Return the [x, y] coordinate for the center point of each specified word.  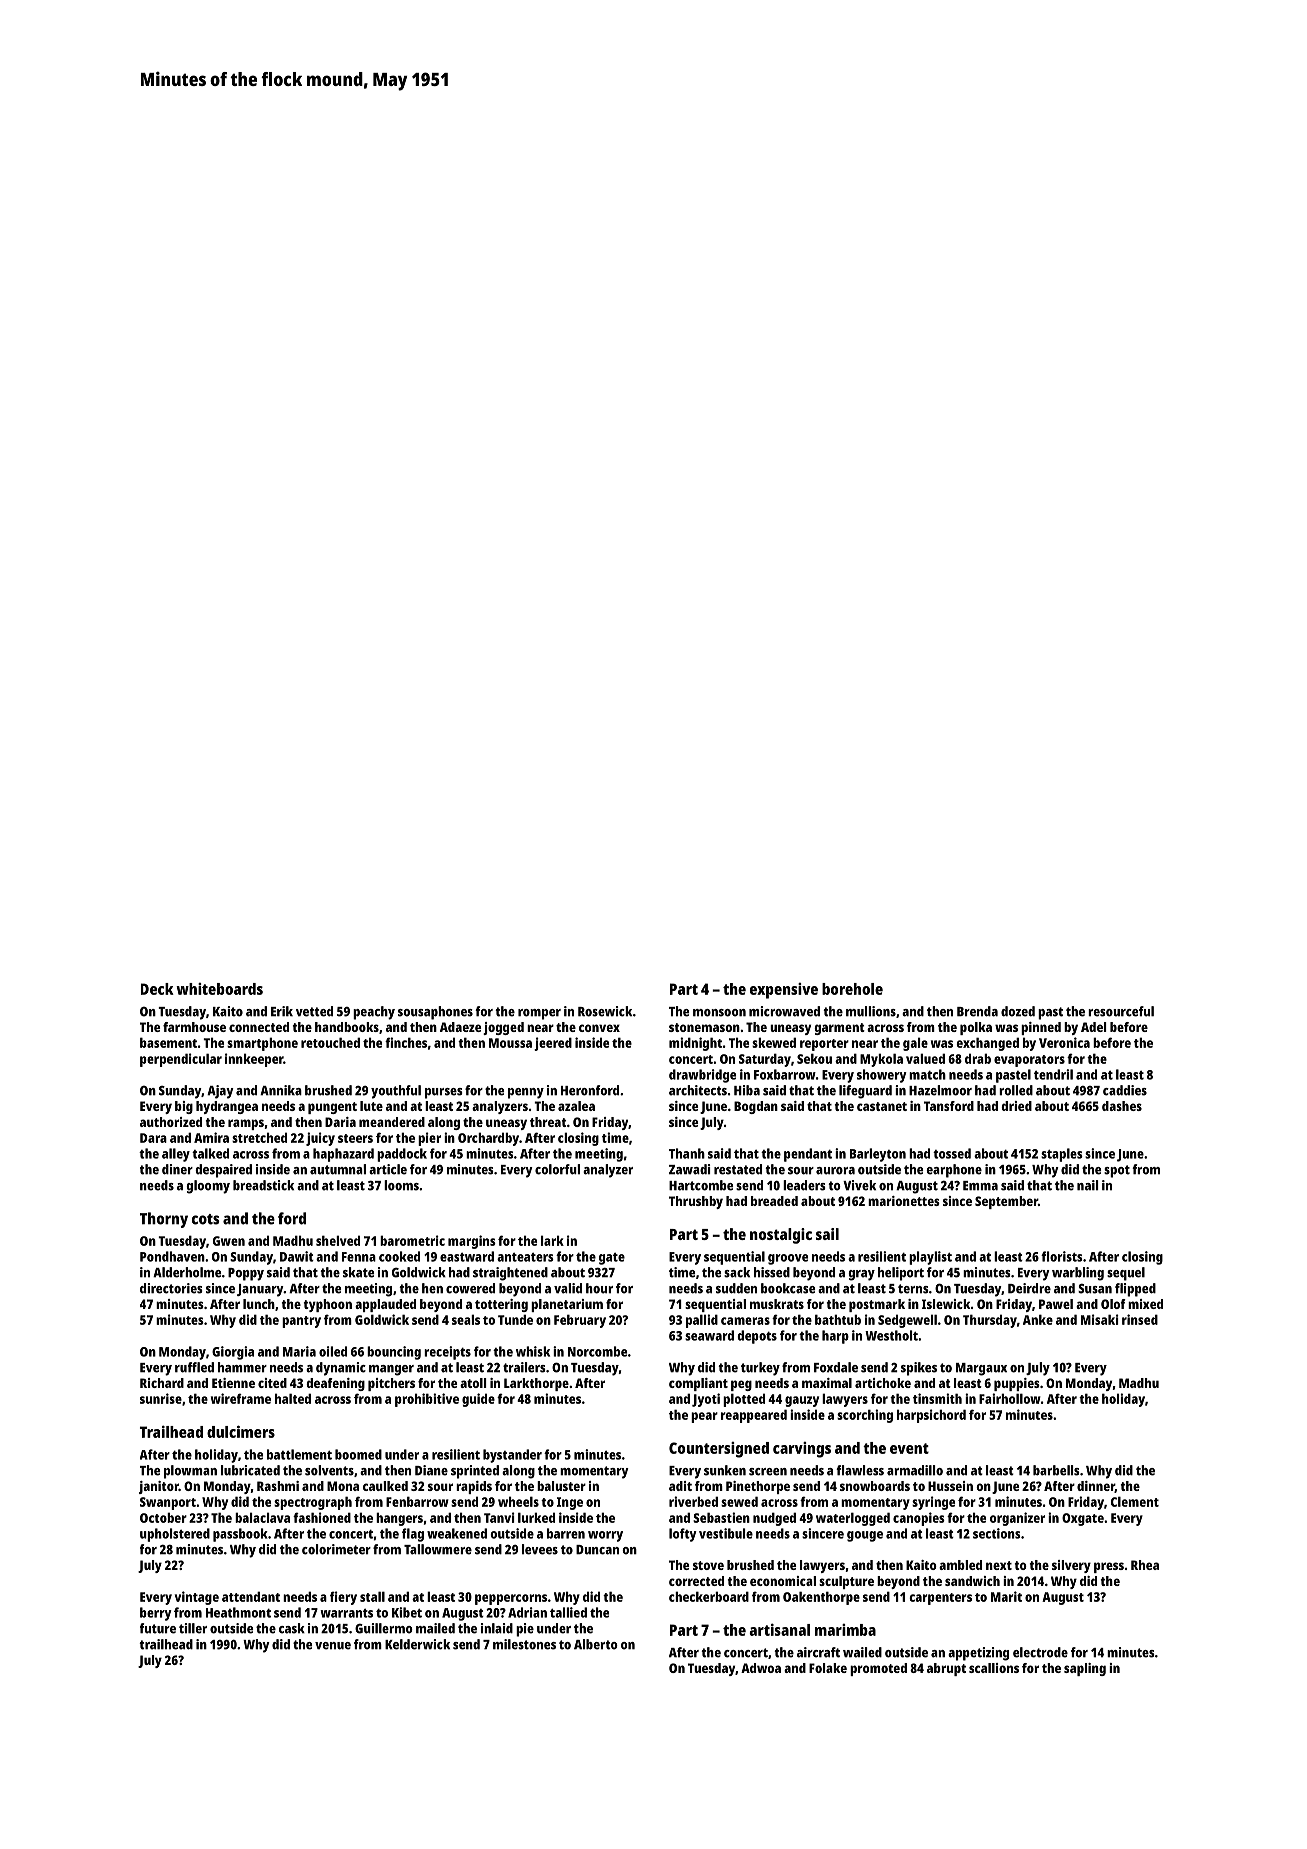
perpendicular [181, 1060]
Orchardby [488, 1139]
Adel [1093, 1027]
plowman [190, 1472]
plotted [744, 1400]
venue [333, 1646]
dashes [1122, 1106]
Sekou [814, 1058]
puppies [1017, 1384]
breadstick [263, 1185]
